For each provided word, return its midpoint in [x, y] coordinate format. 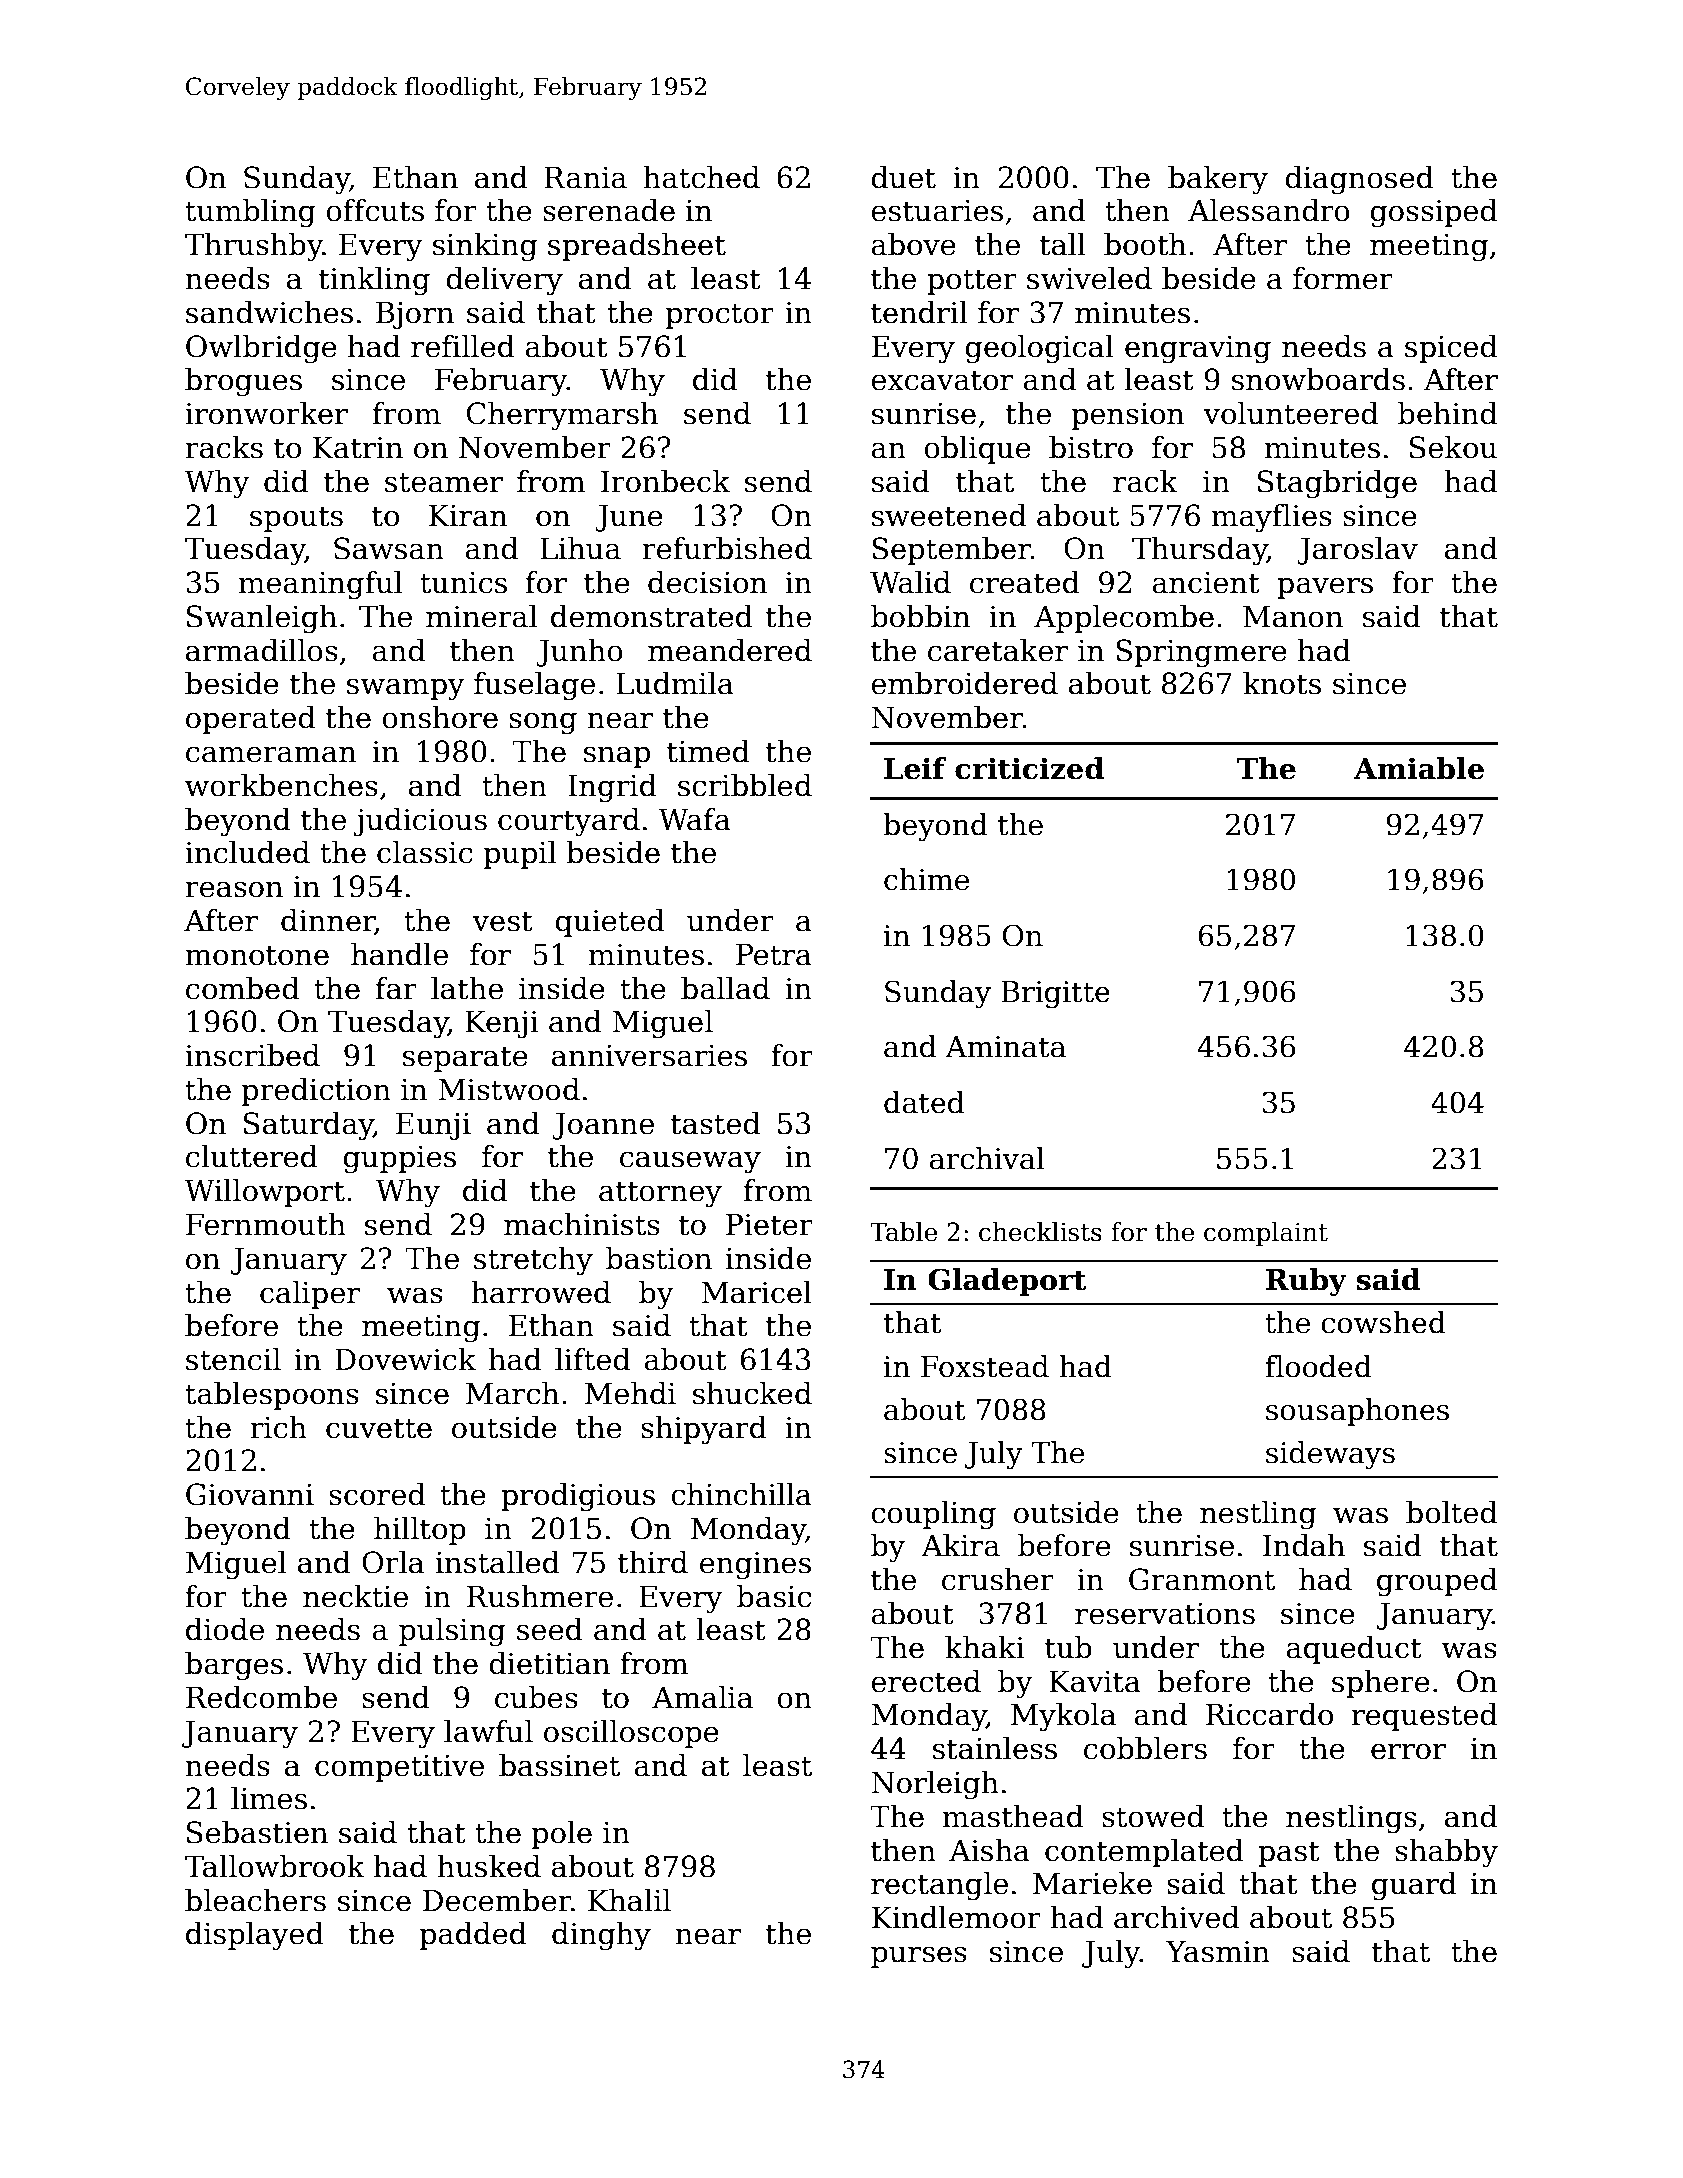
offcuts [375, 210]
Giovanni [250, 1494]
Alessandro [1269, 210]
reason [234, 889]
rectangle [939, 1886]
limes [269, 1798]
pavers [1325, 588]
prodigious [578, 1497]
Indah [1304, 1545]
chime [926, 879]
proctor [720, 316]
